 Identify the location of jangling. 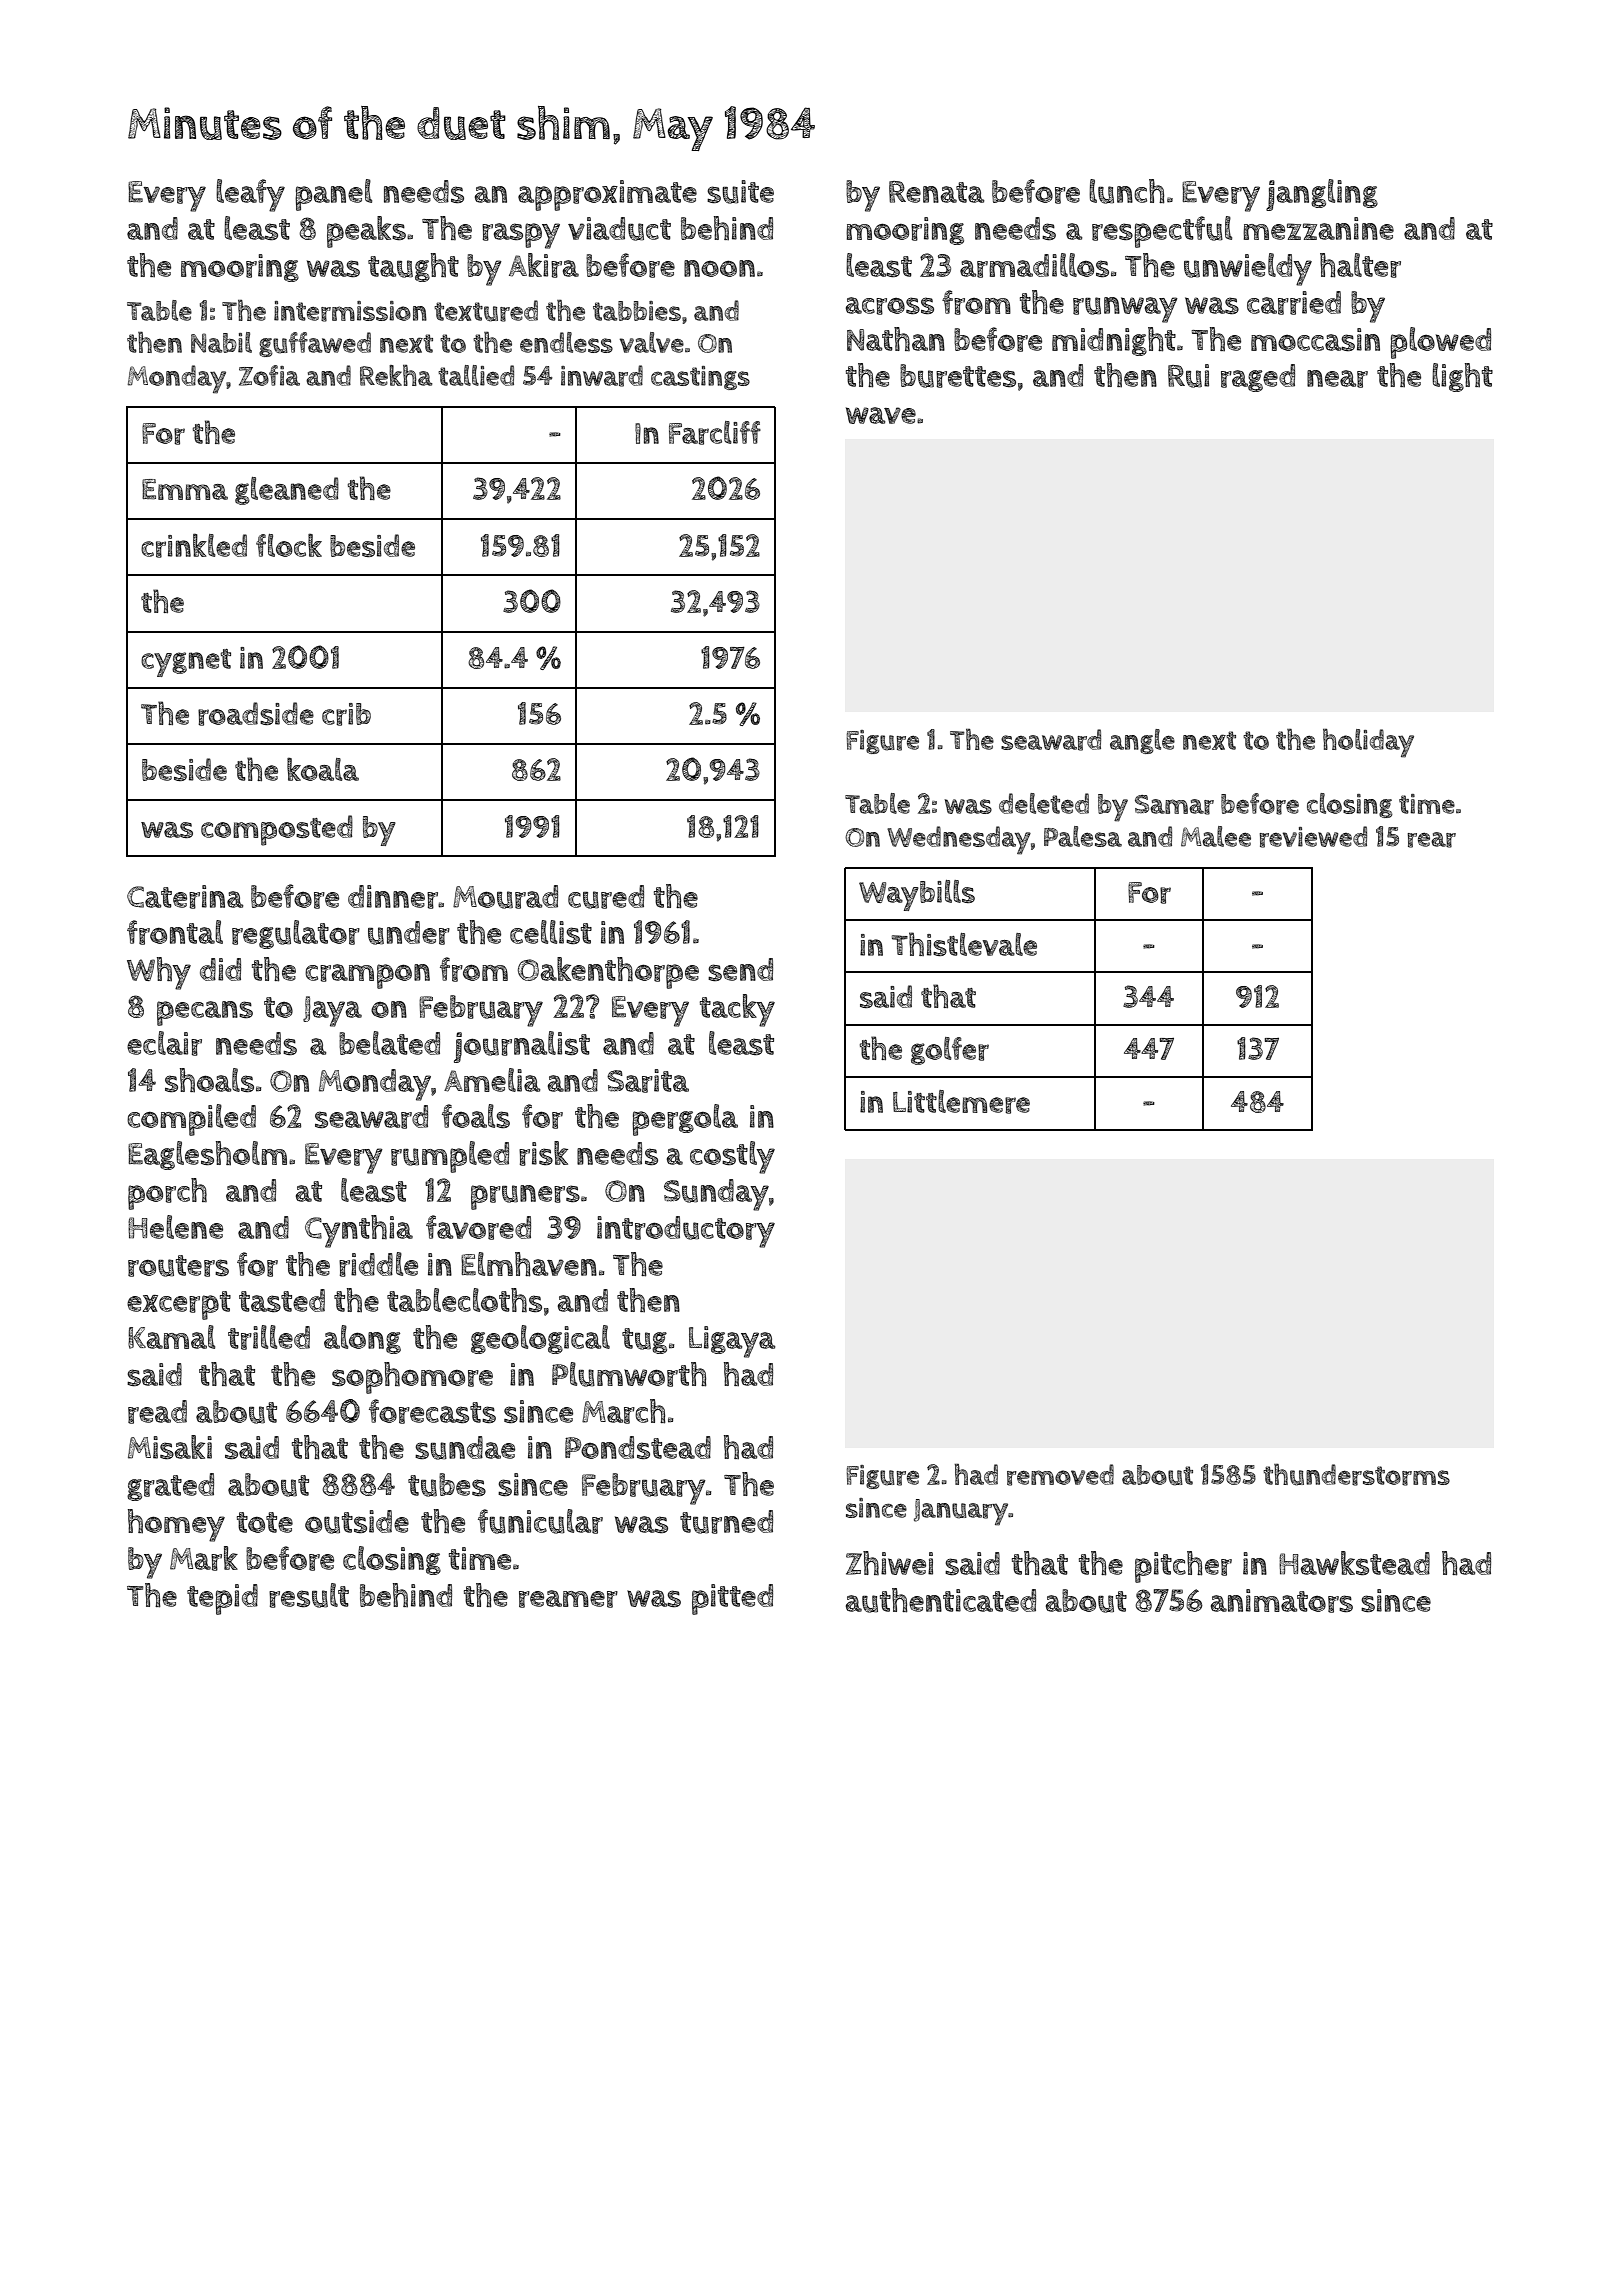
(1322, 195).
